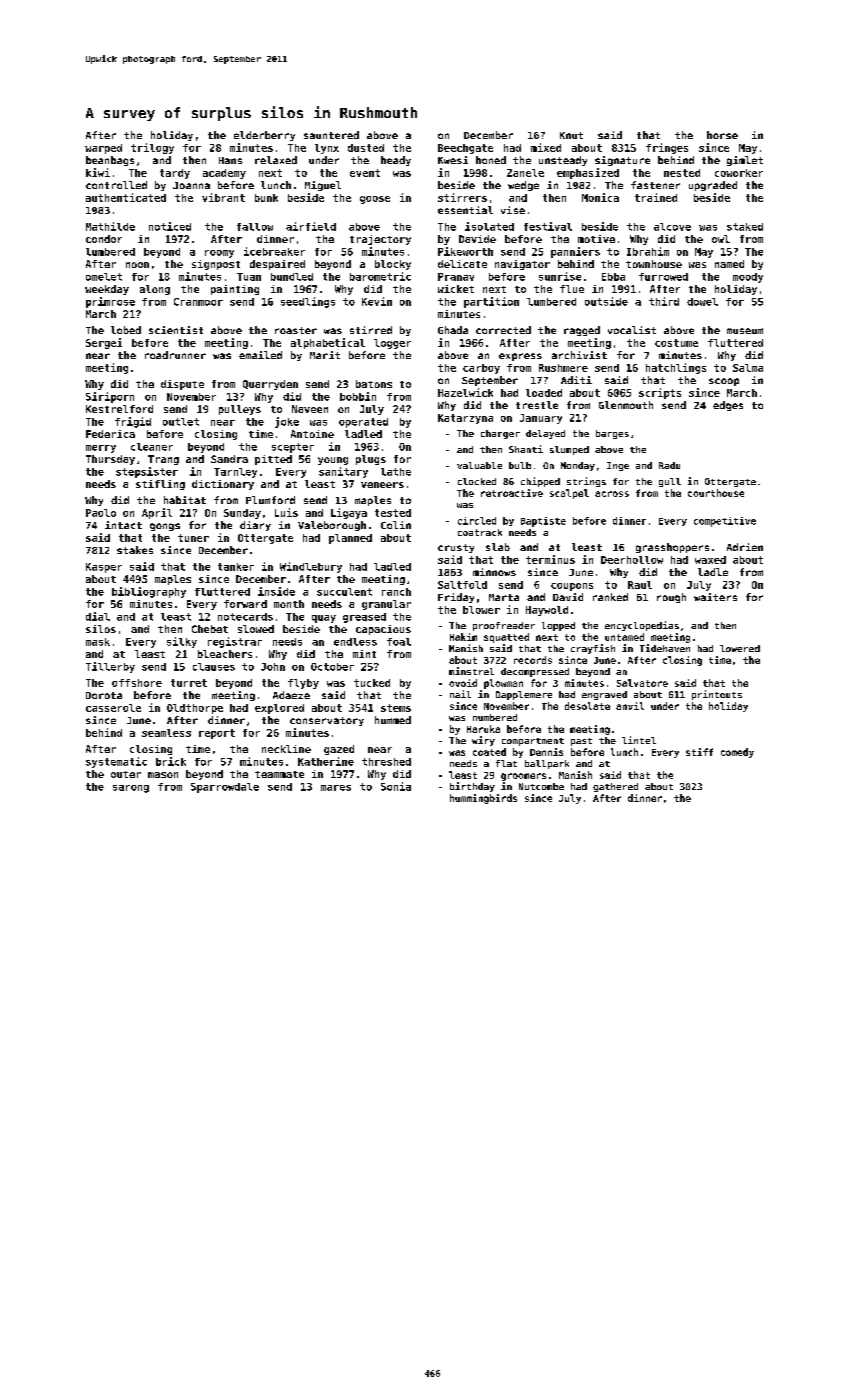 This document has height=1400, width=849. Describe the element at coordinates (323, 186) in the document. I see `Miguel` at that location.
